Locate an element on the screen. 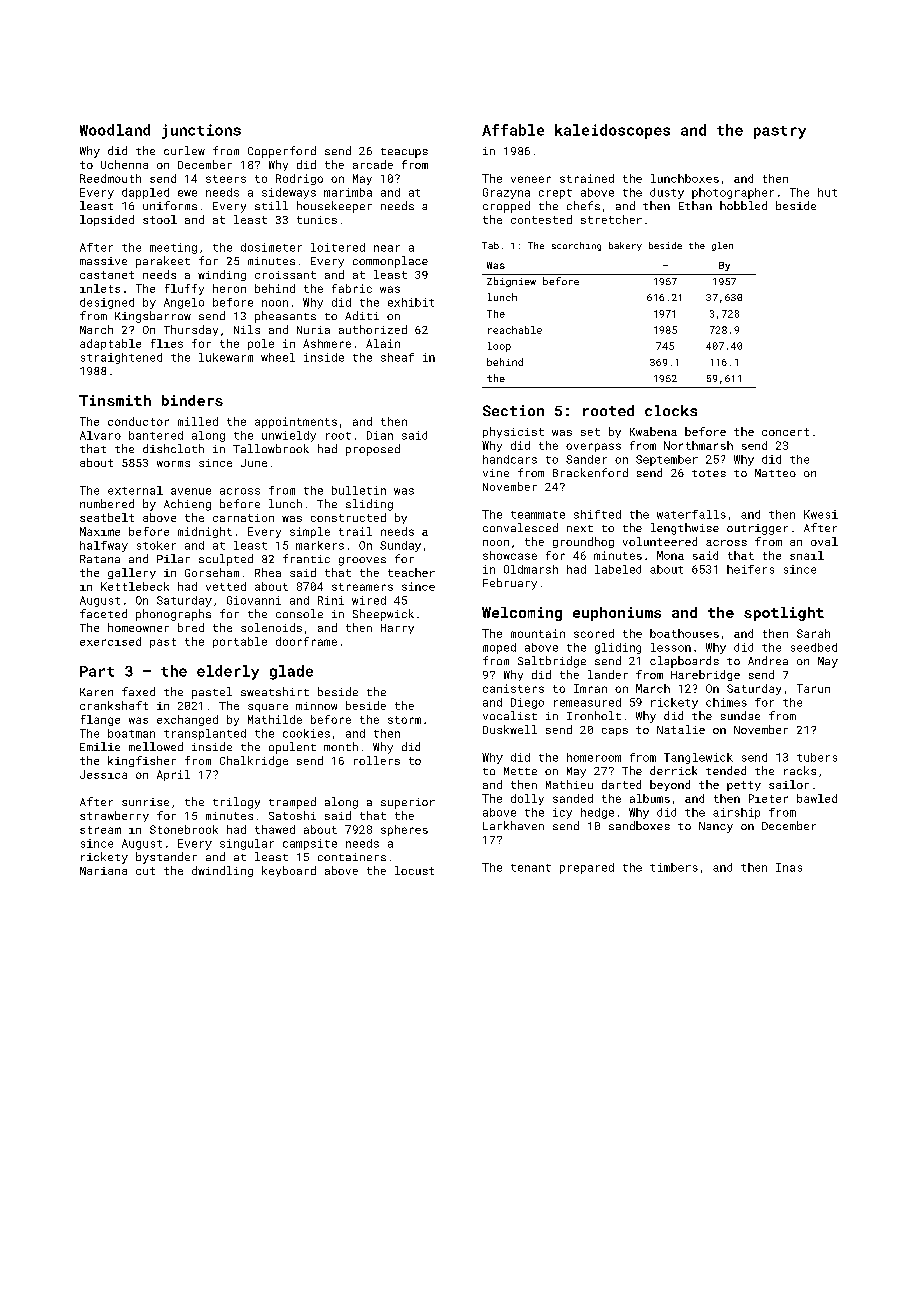 The height and width of the screenshot is (1308, 924). Inas is located at coordinates (789, 867).
